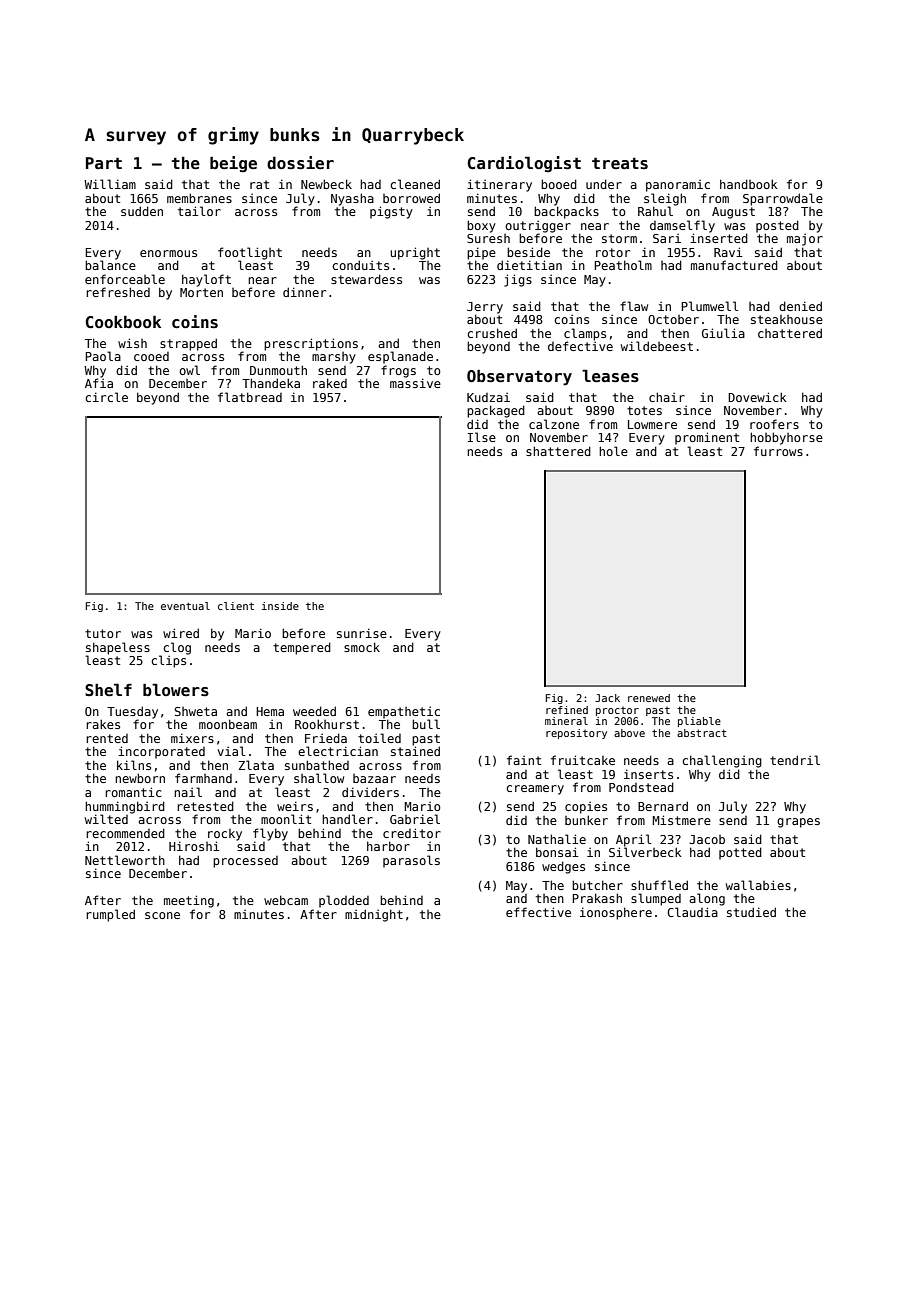 The image size is (908, 1316). I want to click on meeting, so click(189, 901).
